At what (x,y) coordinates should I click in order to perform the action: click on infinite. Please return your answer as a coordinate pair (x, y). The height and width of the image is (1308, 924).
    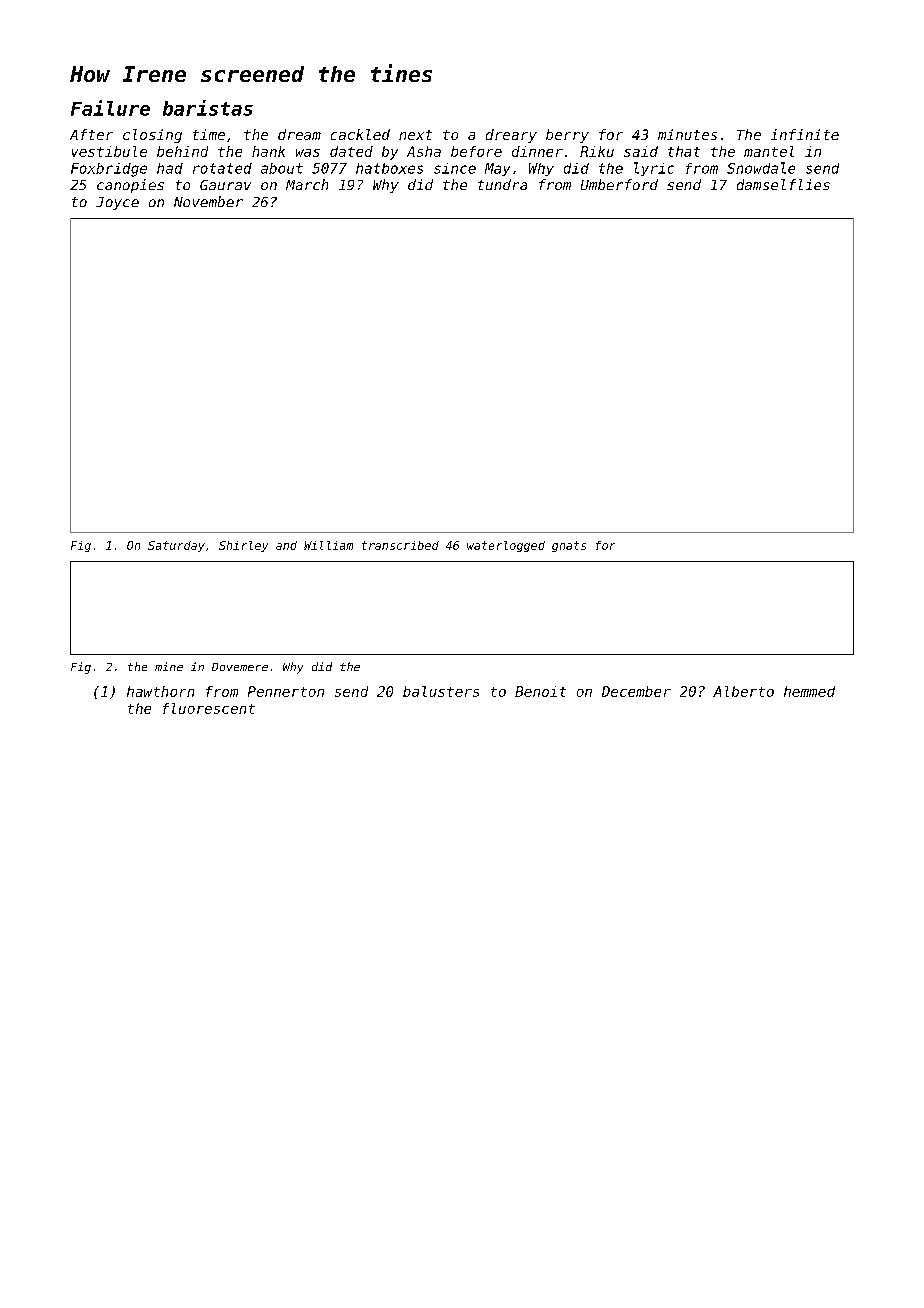
    Looking at the image, I should click on (805, 134).
